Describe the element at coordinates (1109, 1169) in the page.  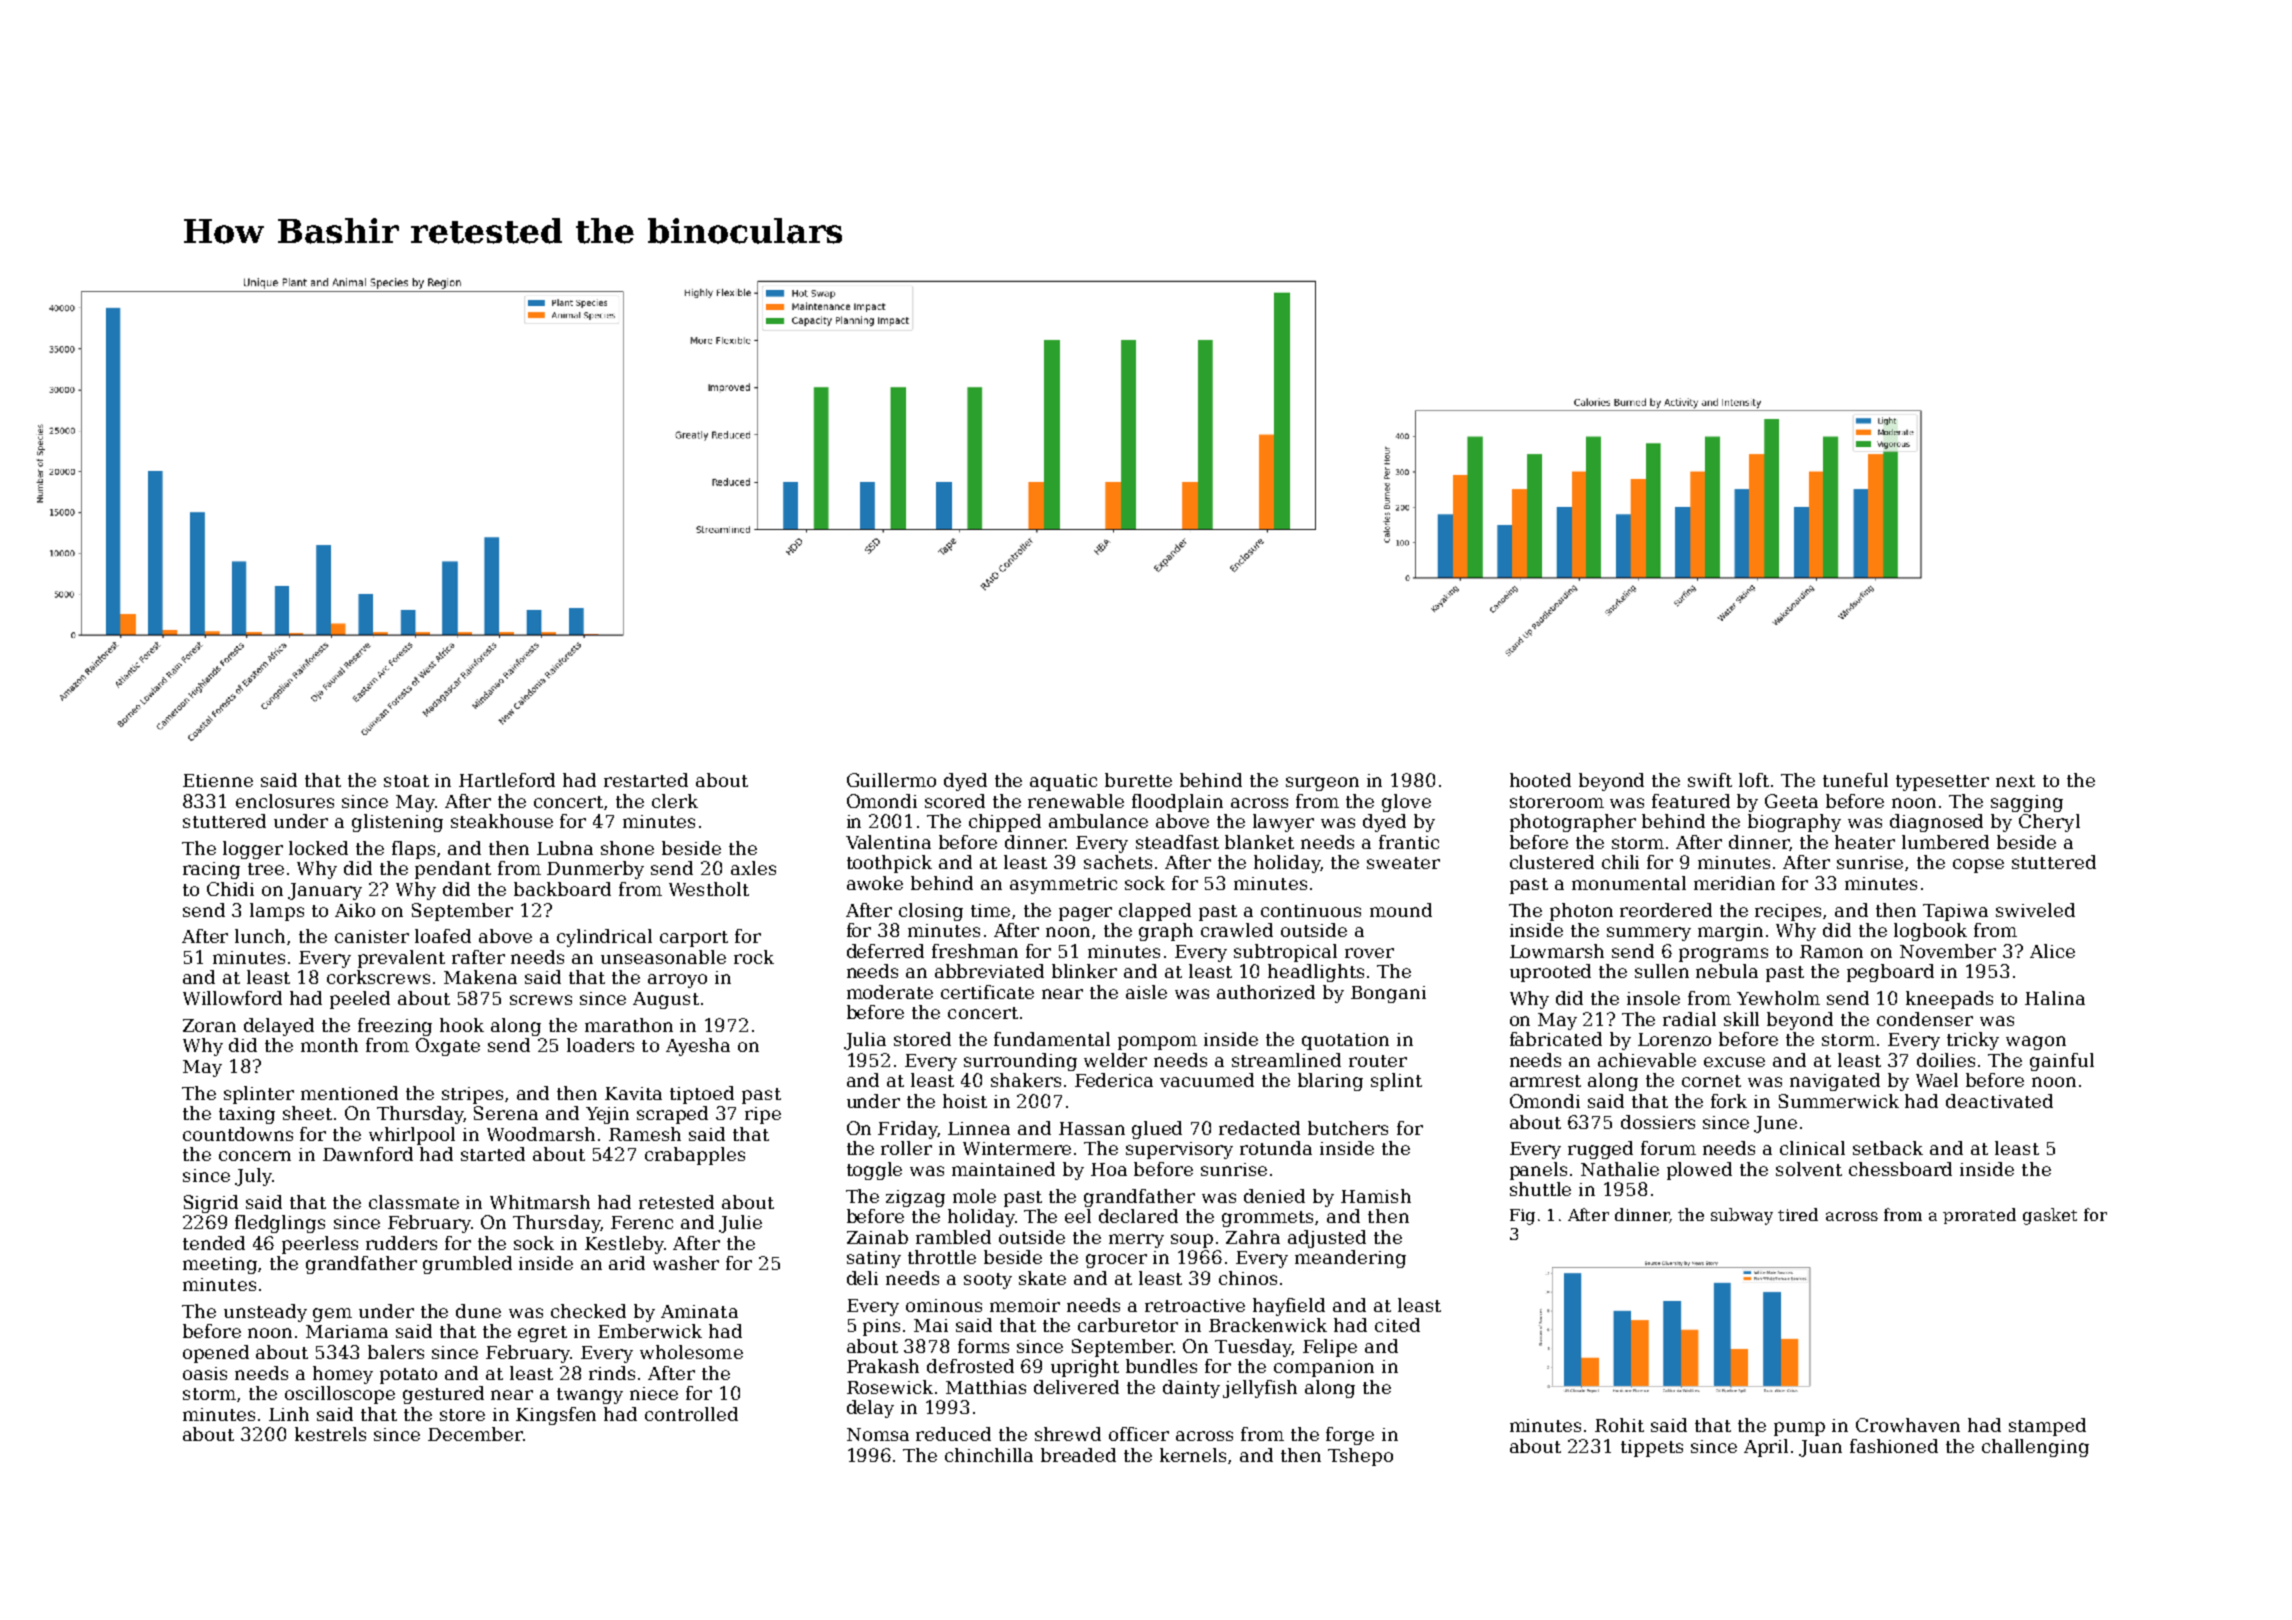
I see `Hoa` at that location.
